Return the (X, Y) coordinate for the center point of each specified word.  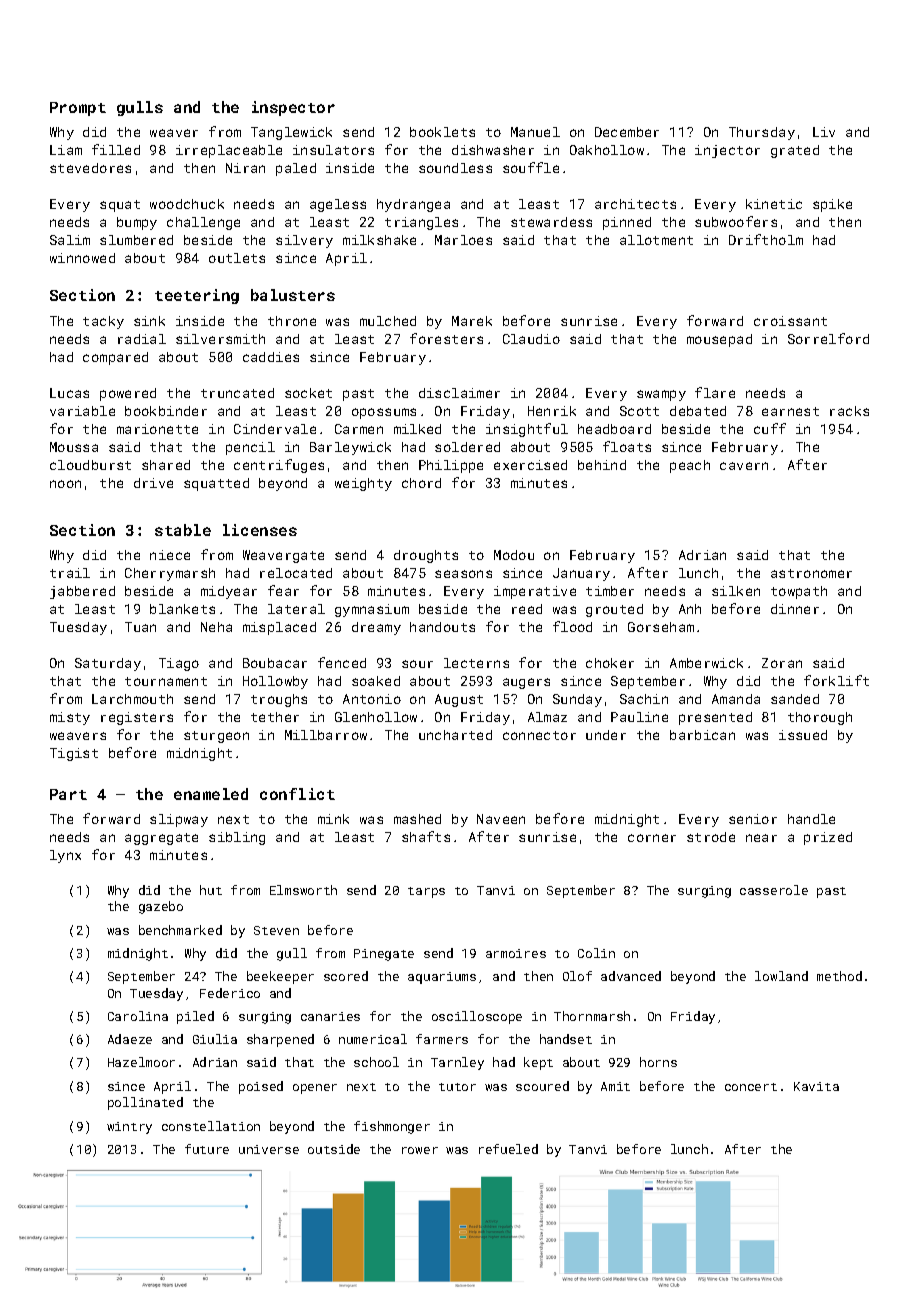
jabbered (82, 592)
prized (828, 838)
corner (652, 838)
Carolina (138, 1016)
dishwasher (493, 150)
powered (128, 394)
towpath (799, 592)
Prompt (78, 109)
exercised (530, 465)
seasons (463, 574)
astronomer (811, 573)
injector (727, 151)
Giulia (215, 1039)
